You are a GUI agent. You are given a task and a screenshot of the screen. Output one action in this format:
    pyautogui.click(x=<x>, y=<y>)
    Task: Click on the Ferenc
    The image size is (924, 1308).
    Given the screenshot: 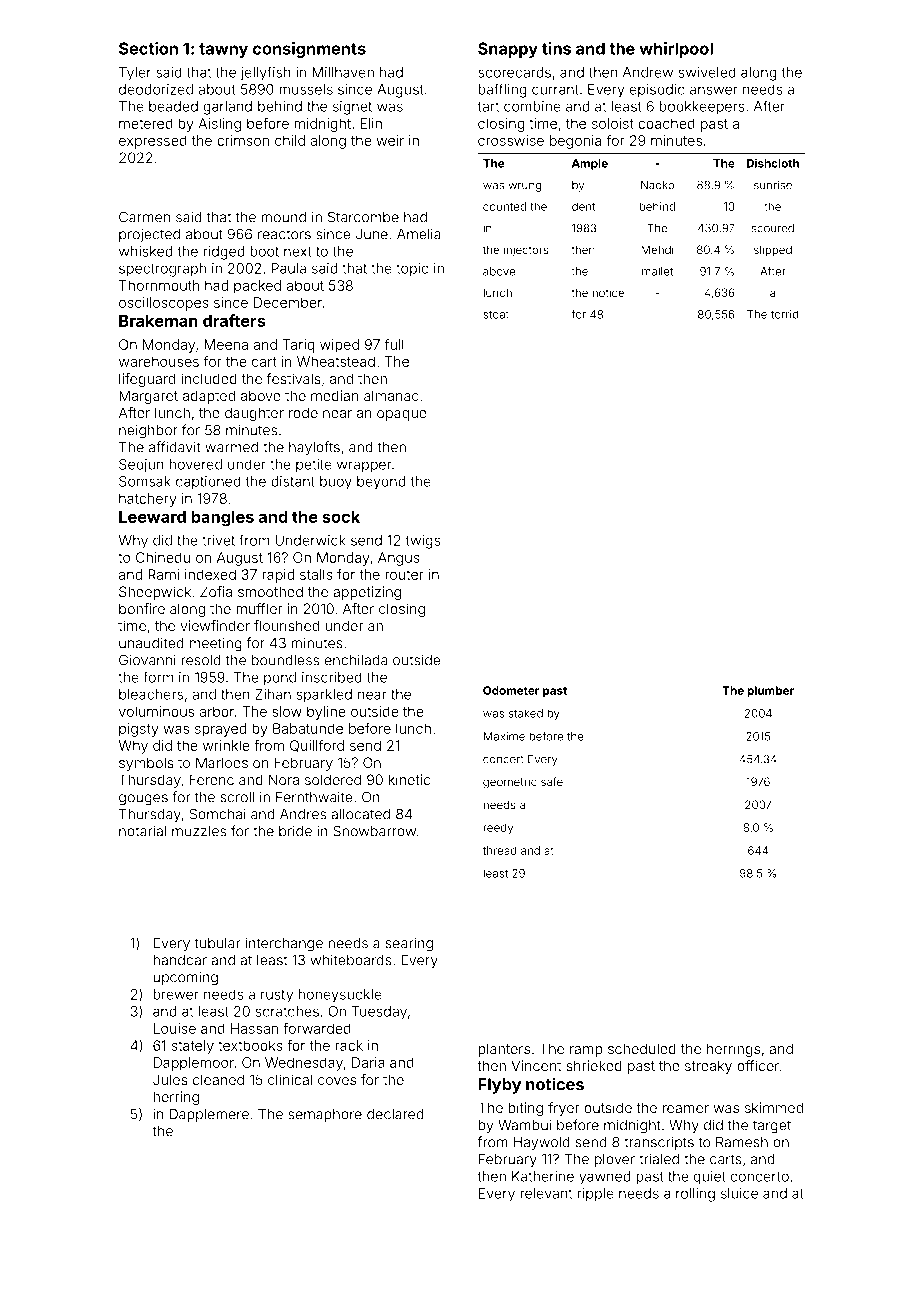 What is the action you would take?
    pyautogui.click(x=212, y=779)
